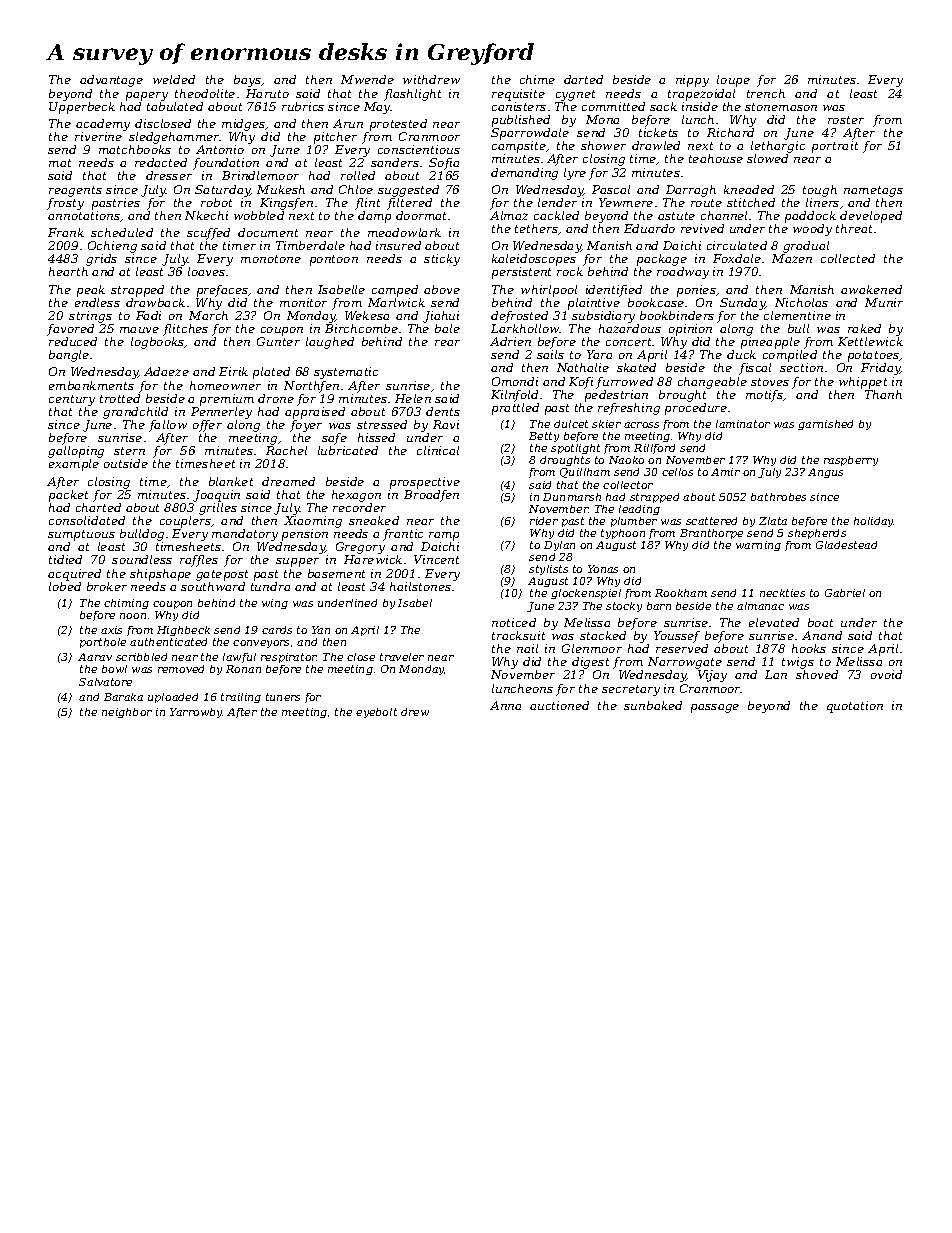  Describe the element at coordinates (98, 136) in the screenshot. I see `riverine` at that location.
